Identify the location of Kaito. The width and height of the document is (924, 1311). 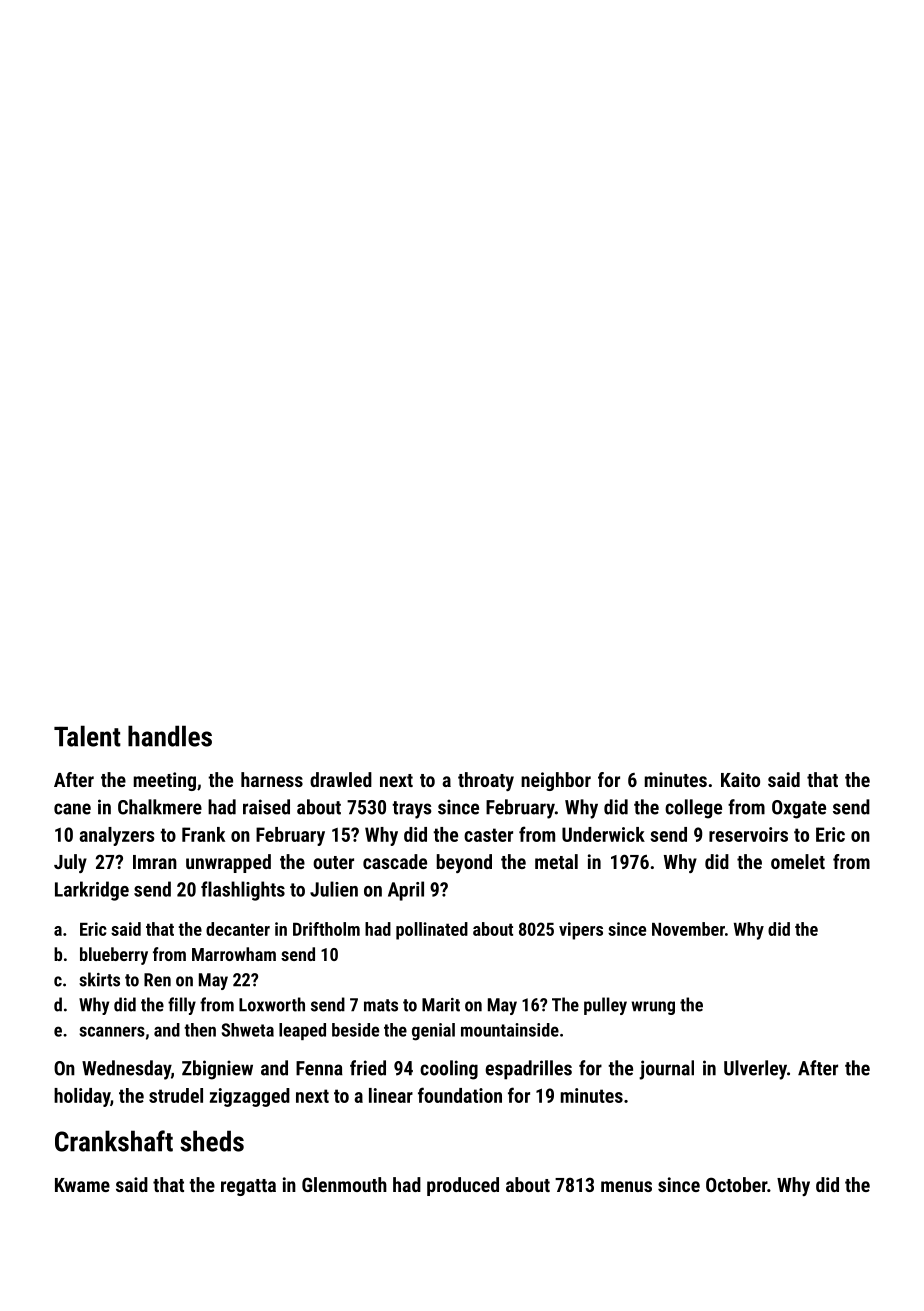
(740, 779).
